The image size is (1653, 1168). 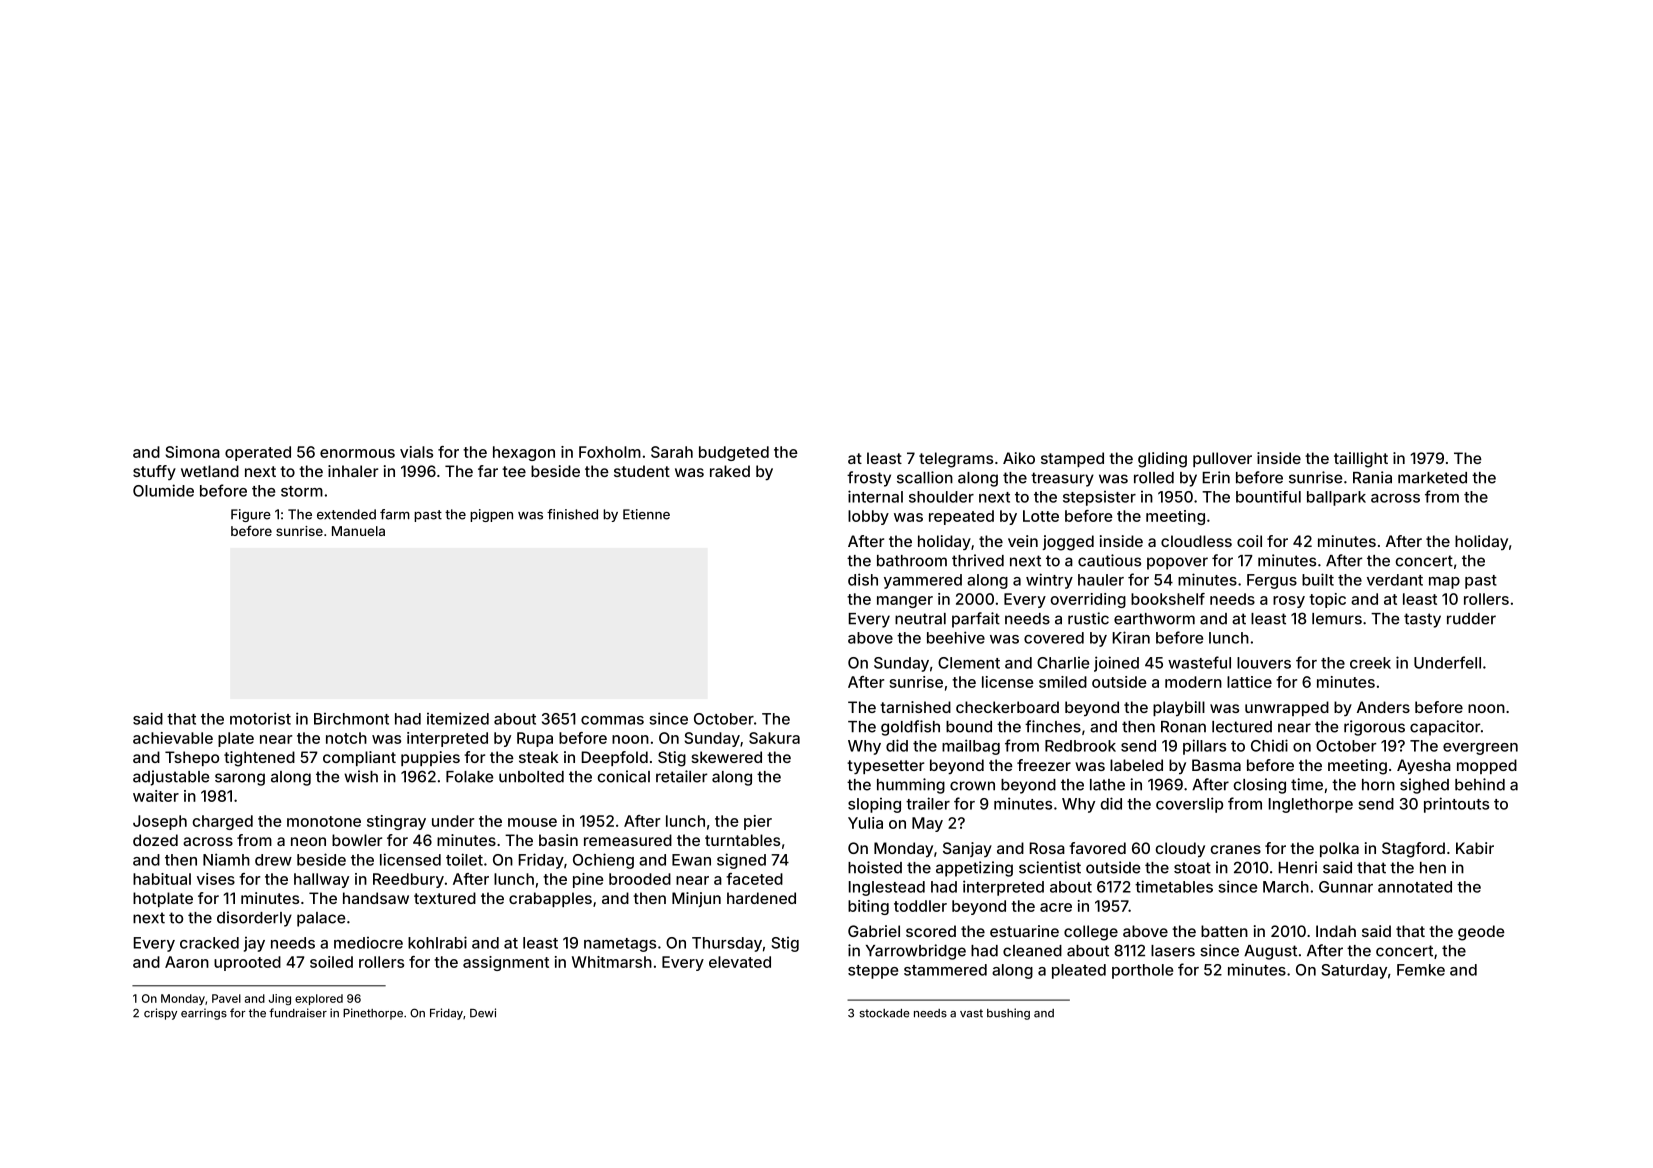 I want to click on motorist, so click(x=260, y=718).
